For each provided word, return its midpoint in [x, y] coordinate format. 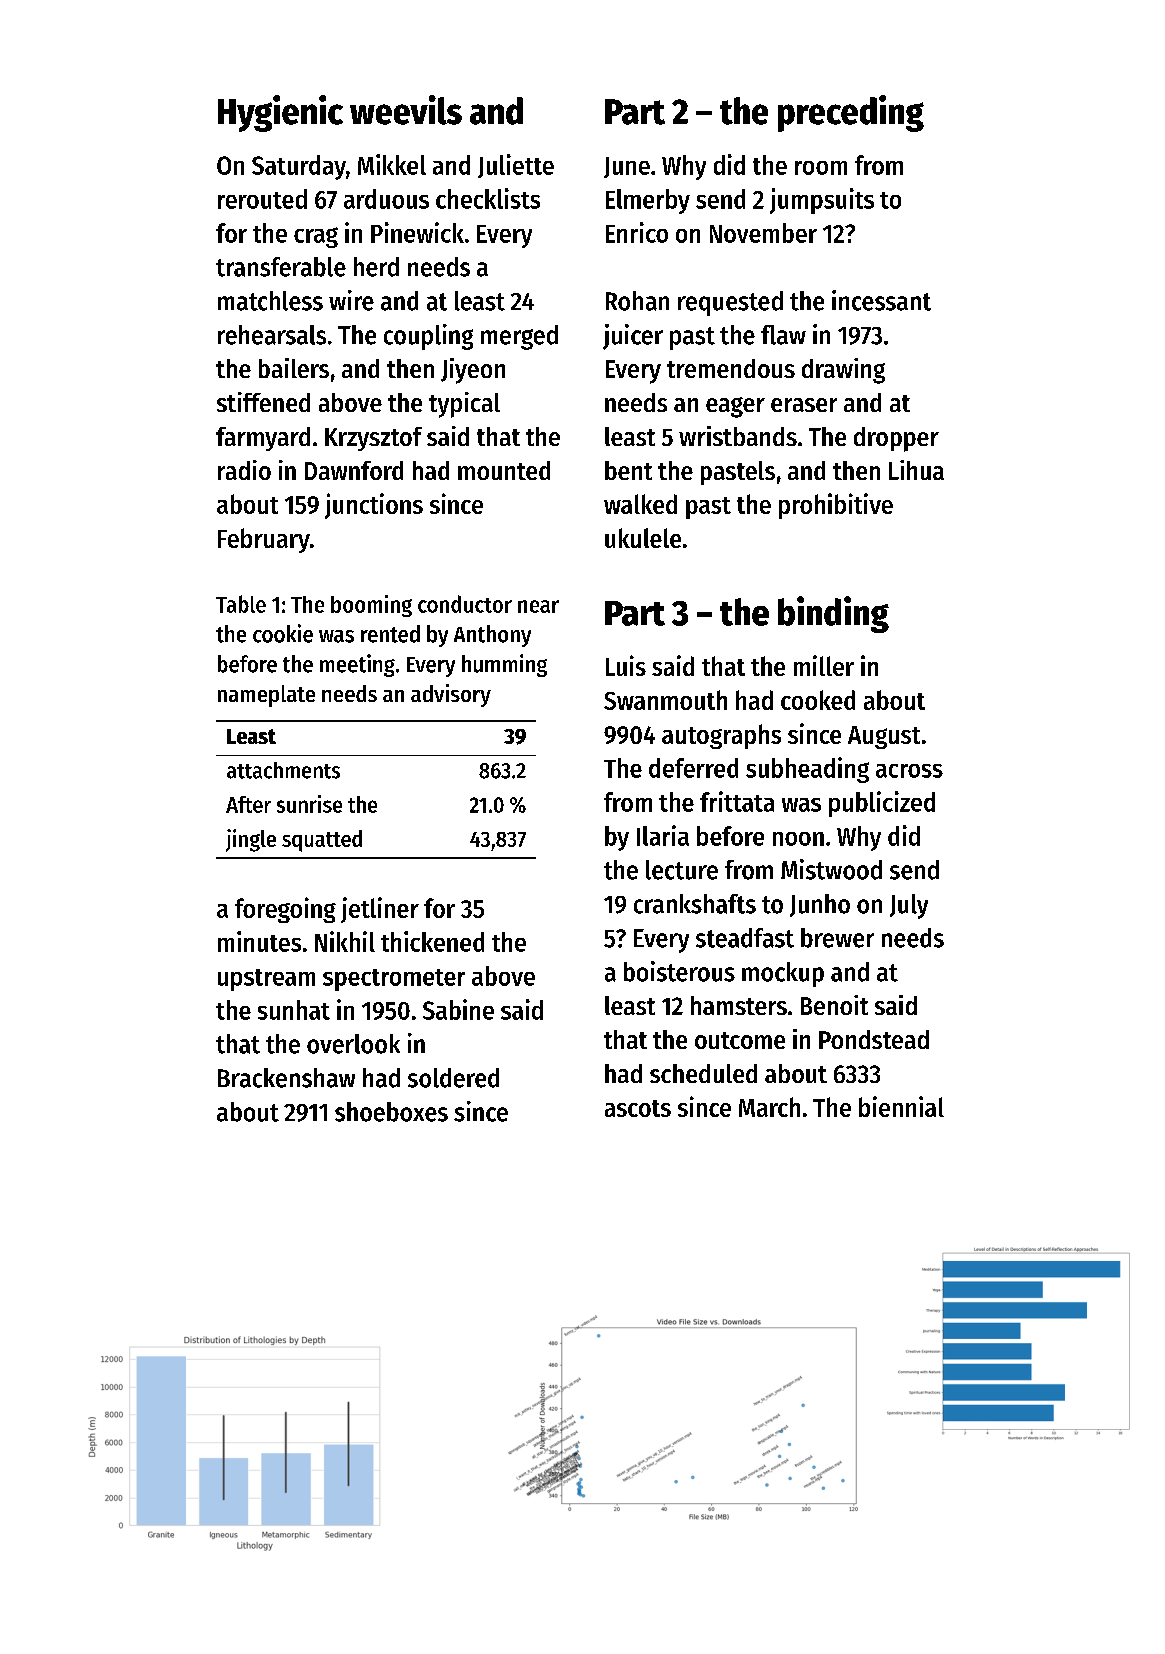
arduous [386, 199]
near [538, 606]
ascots [638, 1108]
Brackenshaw [286, 1078]
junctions [374, 506]
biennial [901, 1106]
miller [824, 665]
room [821, 168]
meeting [357, 665]
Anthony [492, 636]
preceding [851, 113]
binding [833, 614]
